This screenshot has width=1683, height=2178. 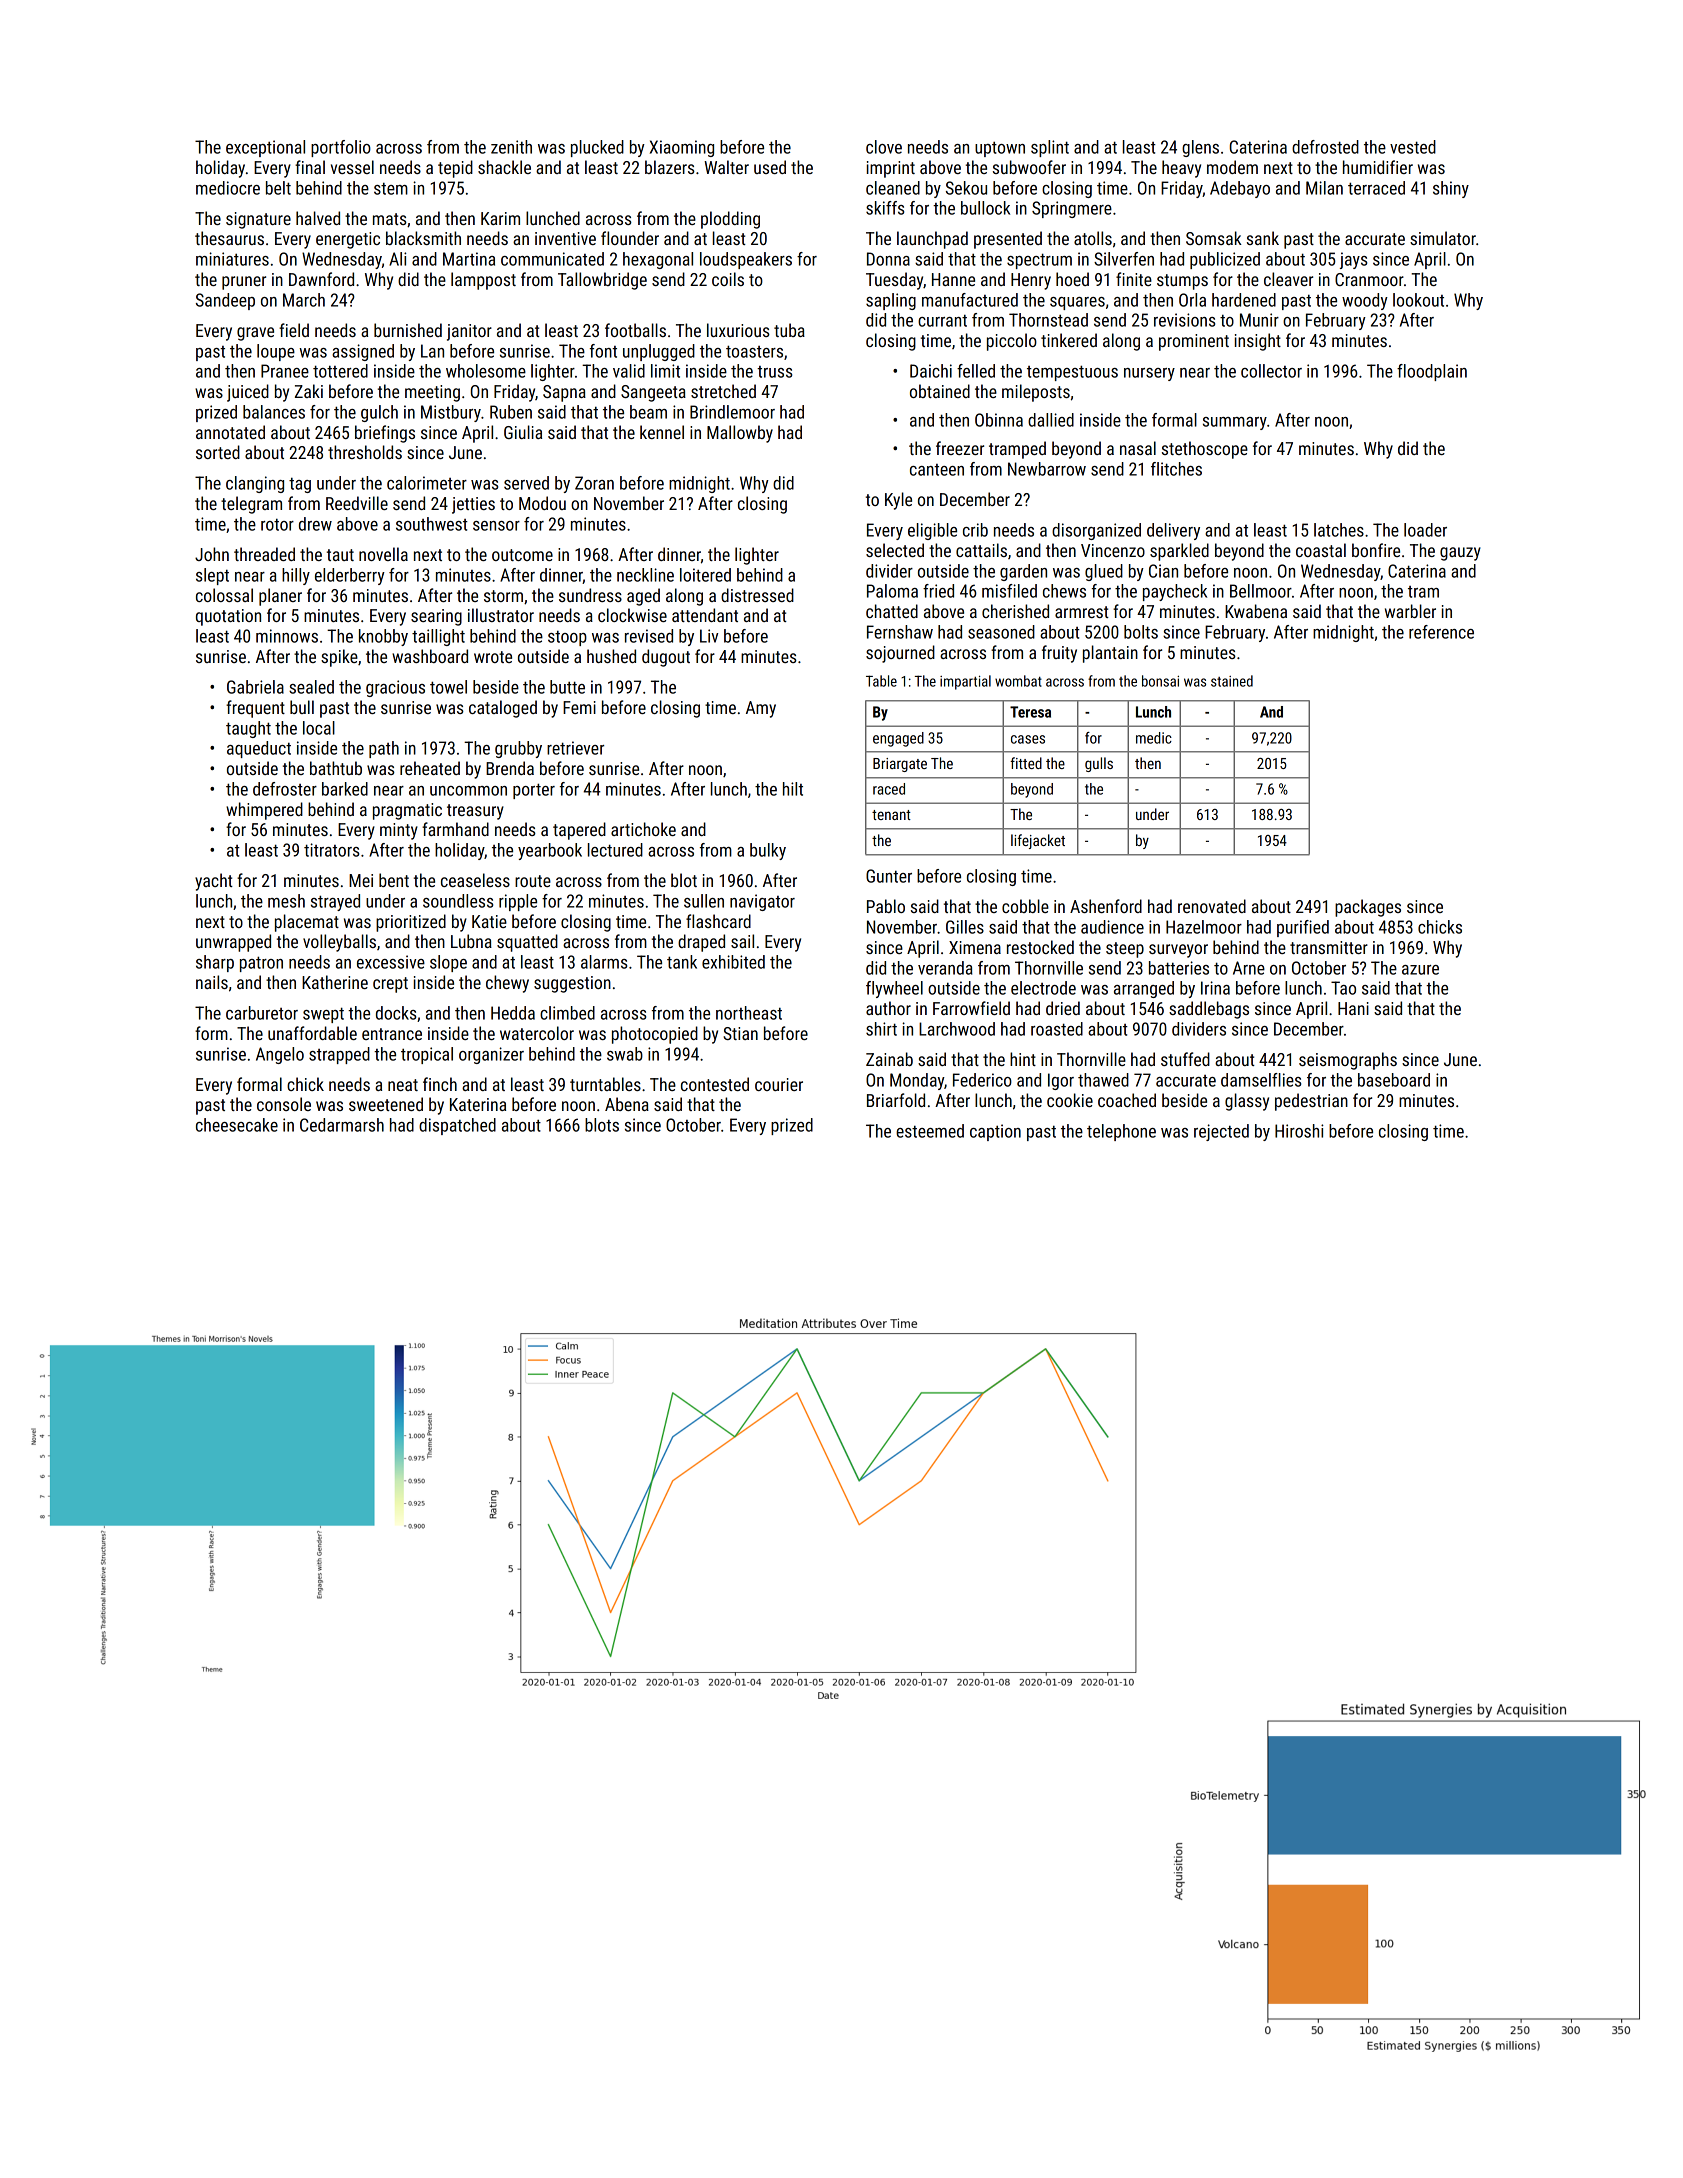 What do you see at coordinates (1288, 279) in the screenshot?
I see `cleaver` at bounding box center [1288, 279].
